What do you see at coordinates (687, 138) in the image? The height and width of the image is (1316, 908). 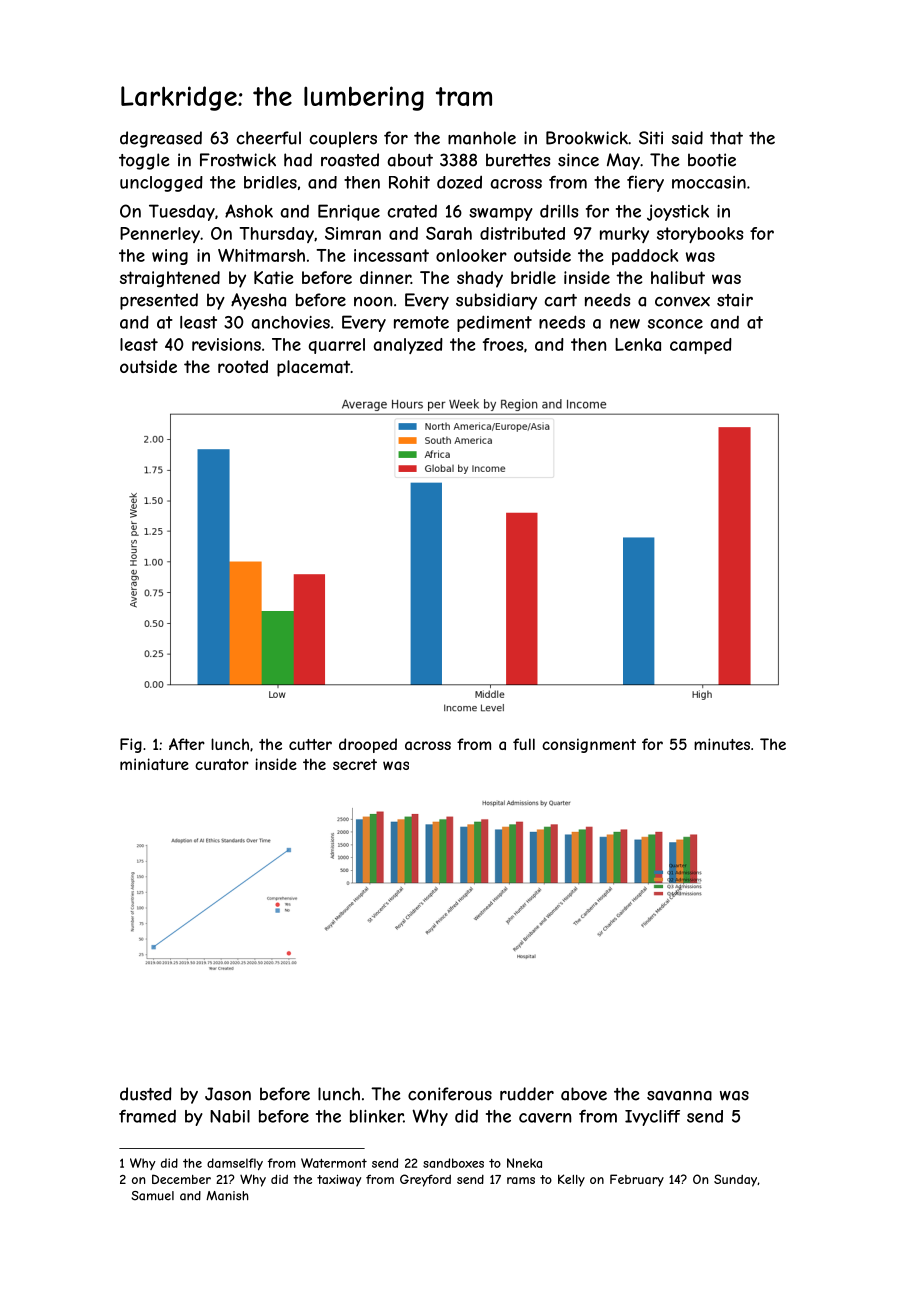 I see `said` at bounding box center [687, 138].
